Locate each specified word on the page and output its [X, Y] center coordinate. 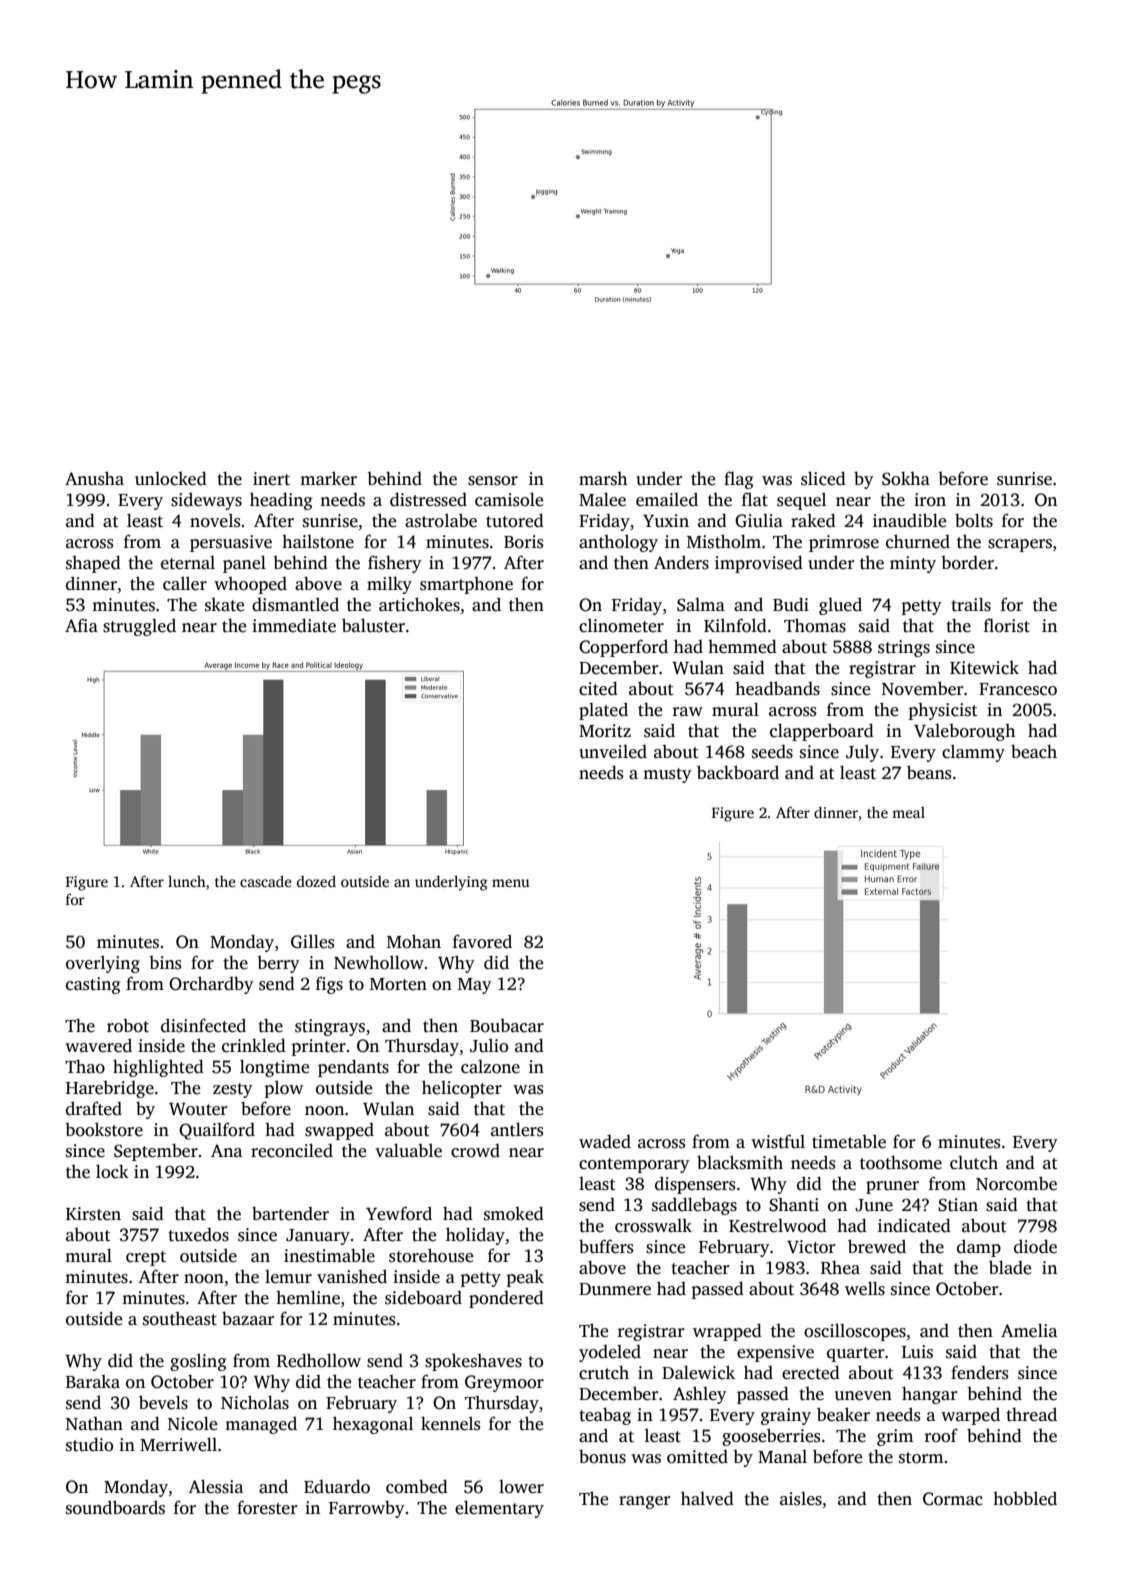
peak [525, 1278]
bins [165, 963]
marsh [603, 479]
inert [271, 479]
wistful [778, 1141]
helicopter [462, 1089]
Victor [811, 1247]
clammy [973, 753]
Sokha [906, 478]
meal [908, 812]
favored [482, 941]
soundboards [115, 1507]
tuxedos [198, 1235]
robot [128, 1026]
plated [603, 711]
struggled [139, 627]
